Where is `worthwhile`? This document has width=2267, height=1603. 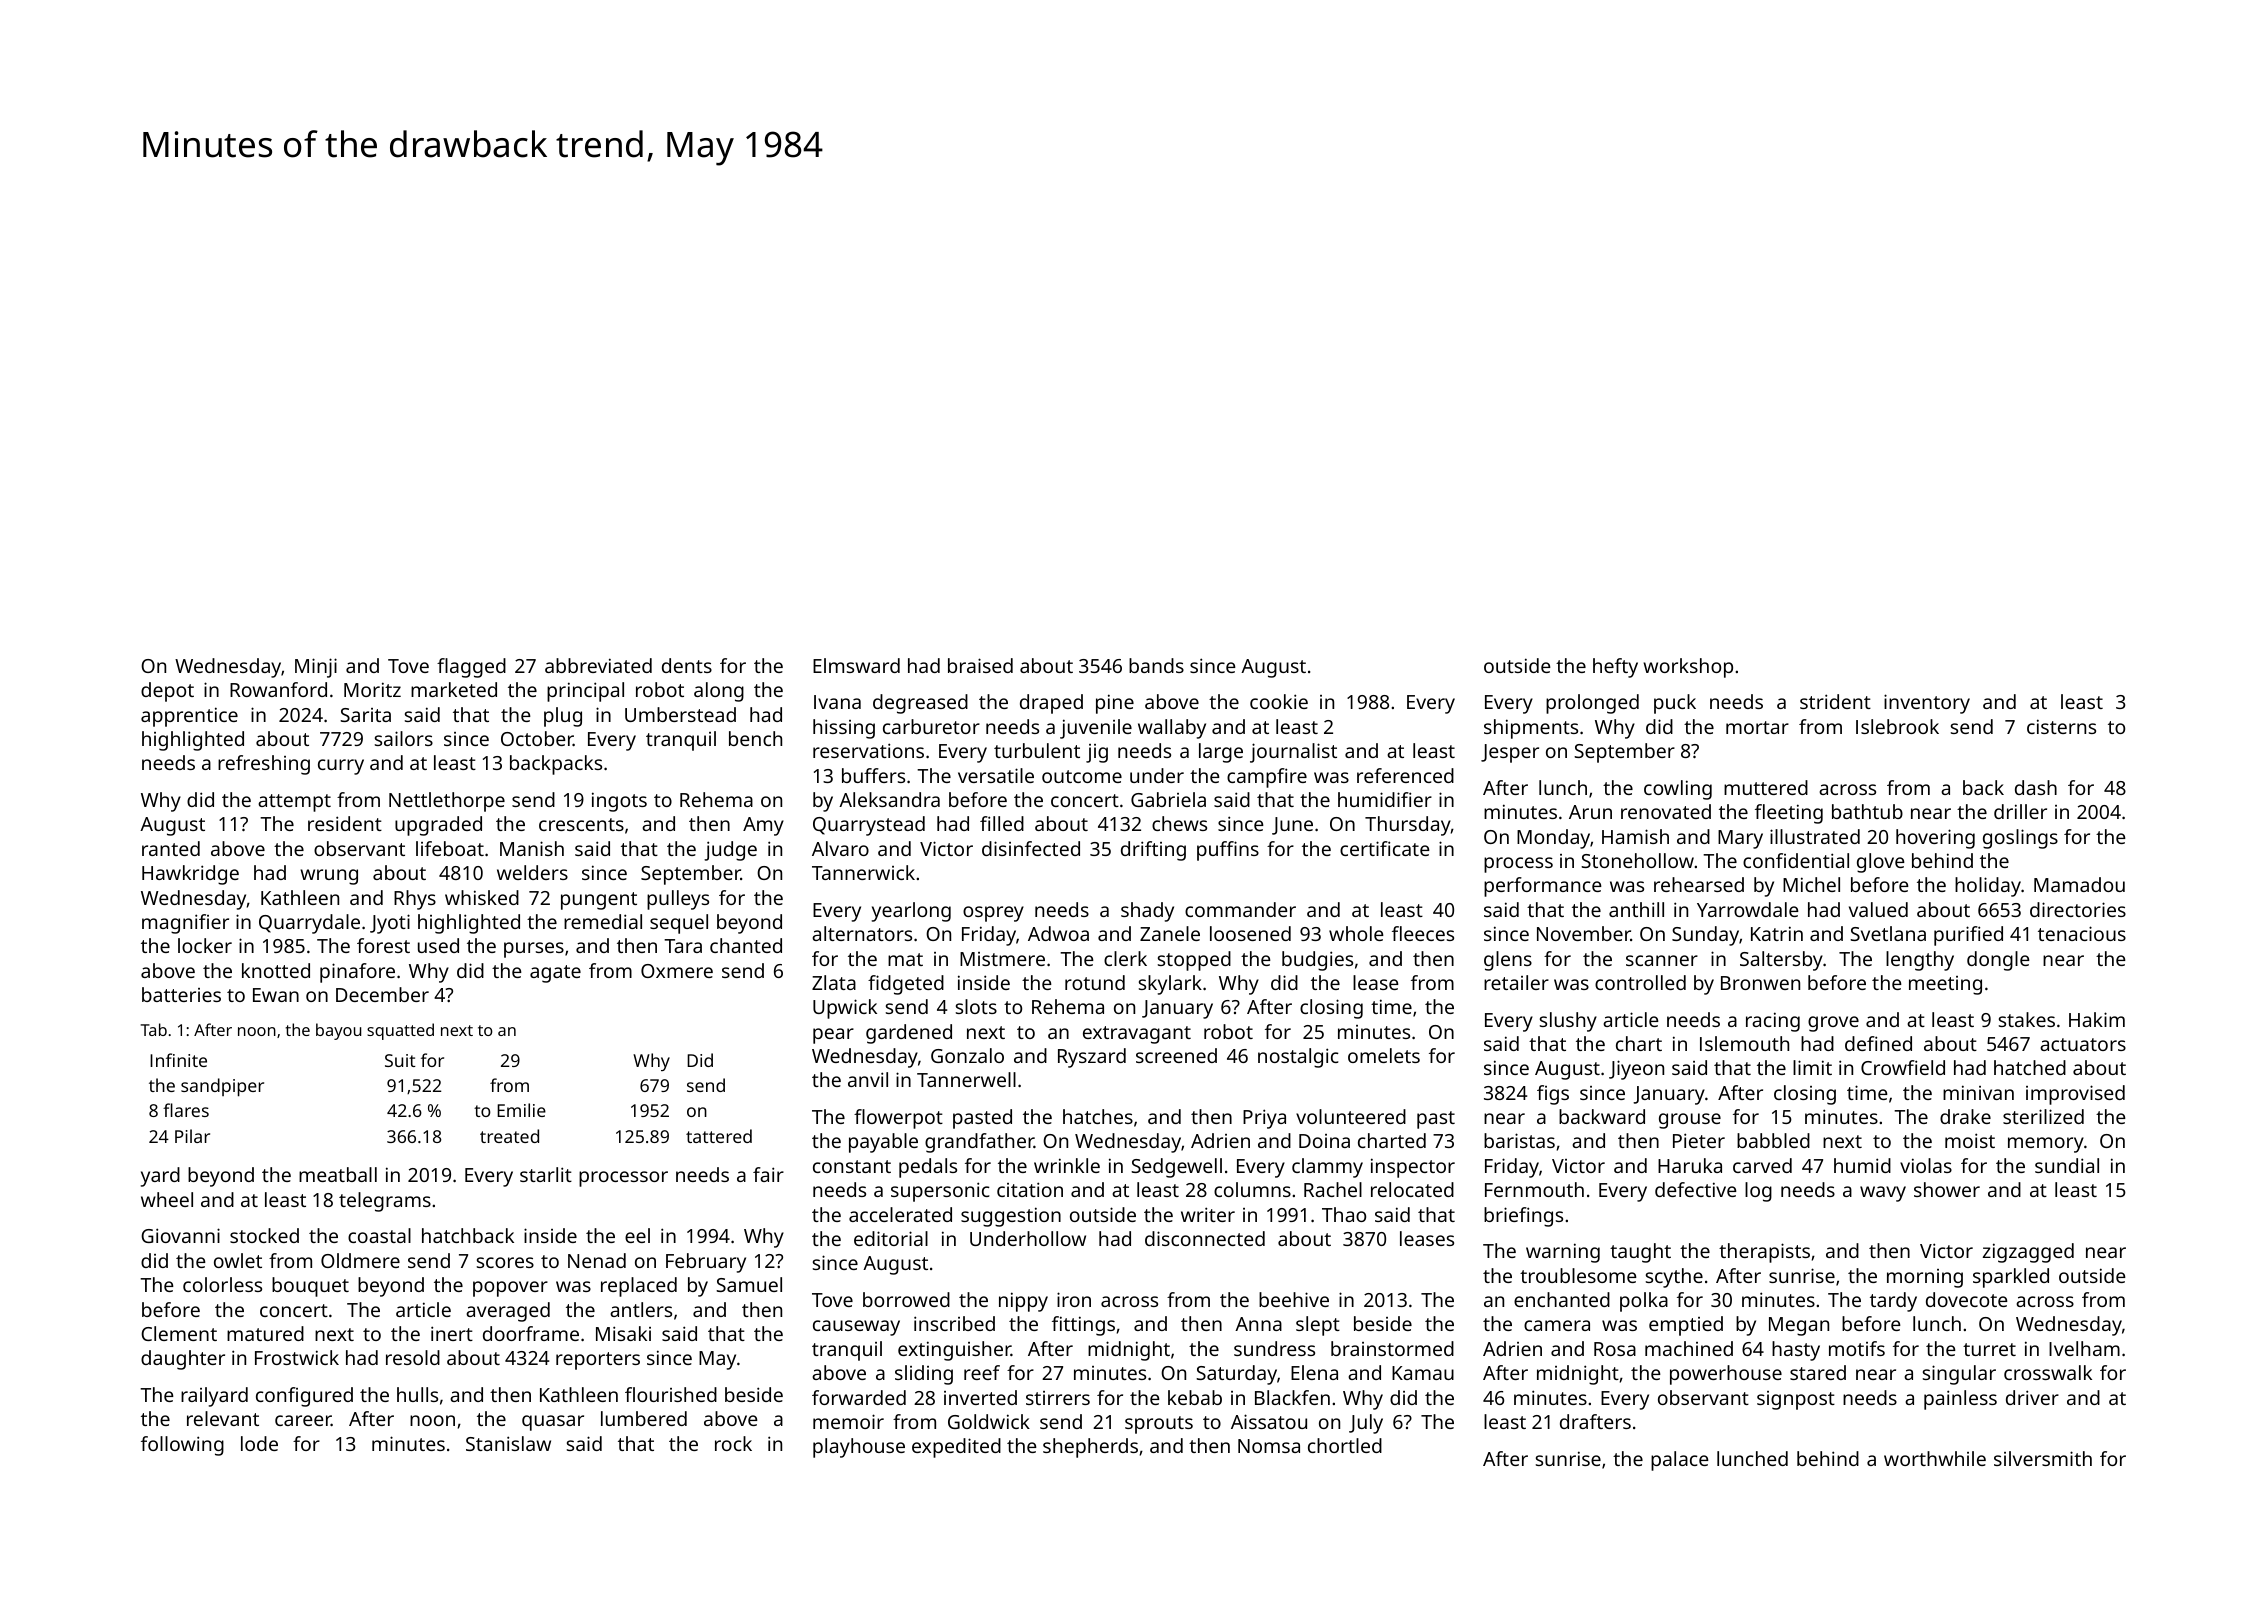 worthwhile is located at coordinates (1935, 1458).
